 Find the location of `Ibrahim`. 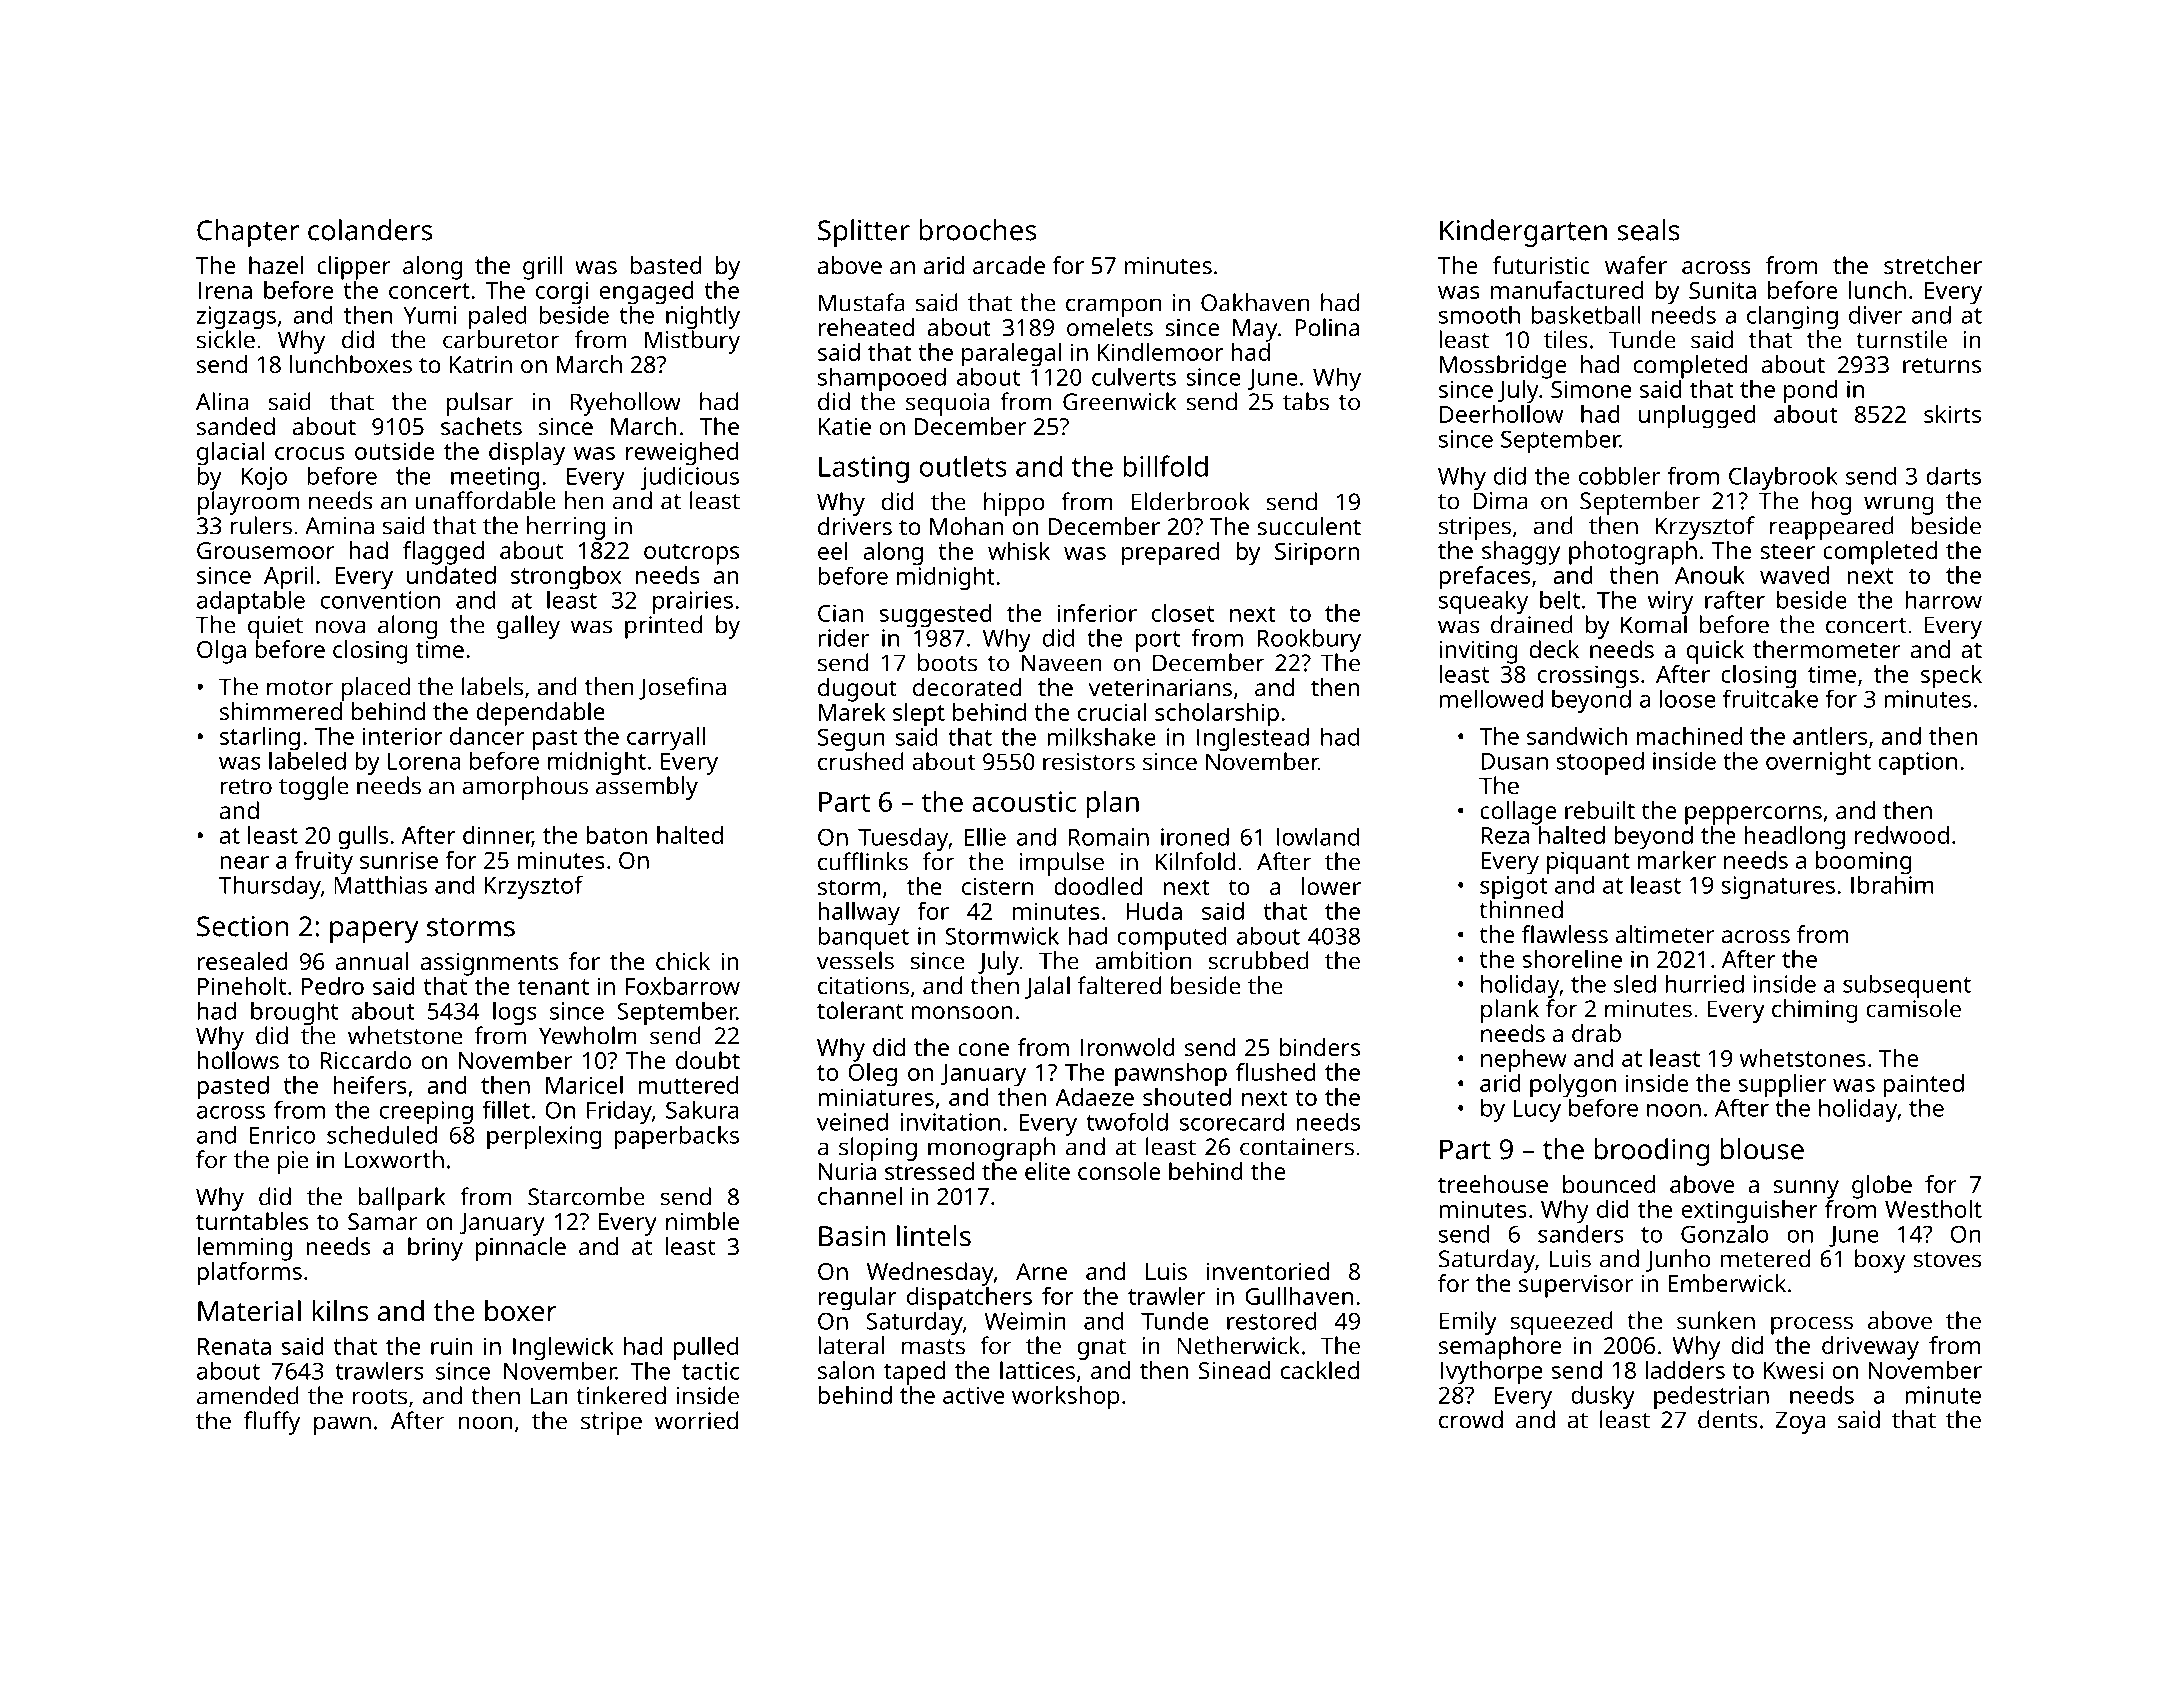

Ibrahim is located at coordinates (1892, 884).
